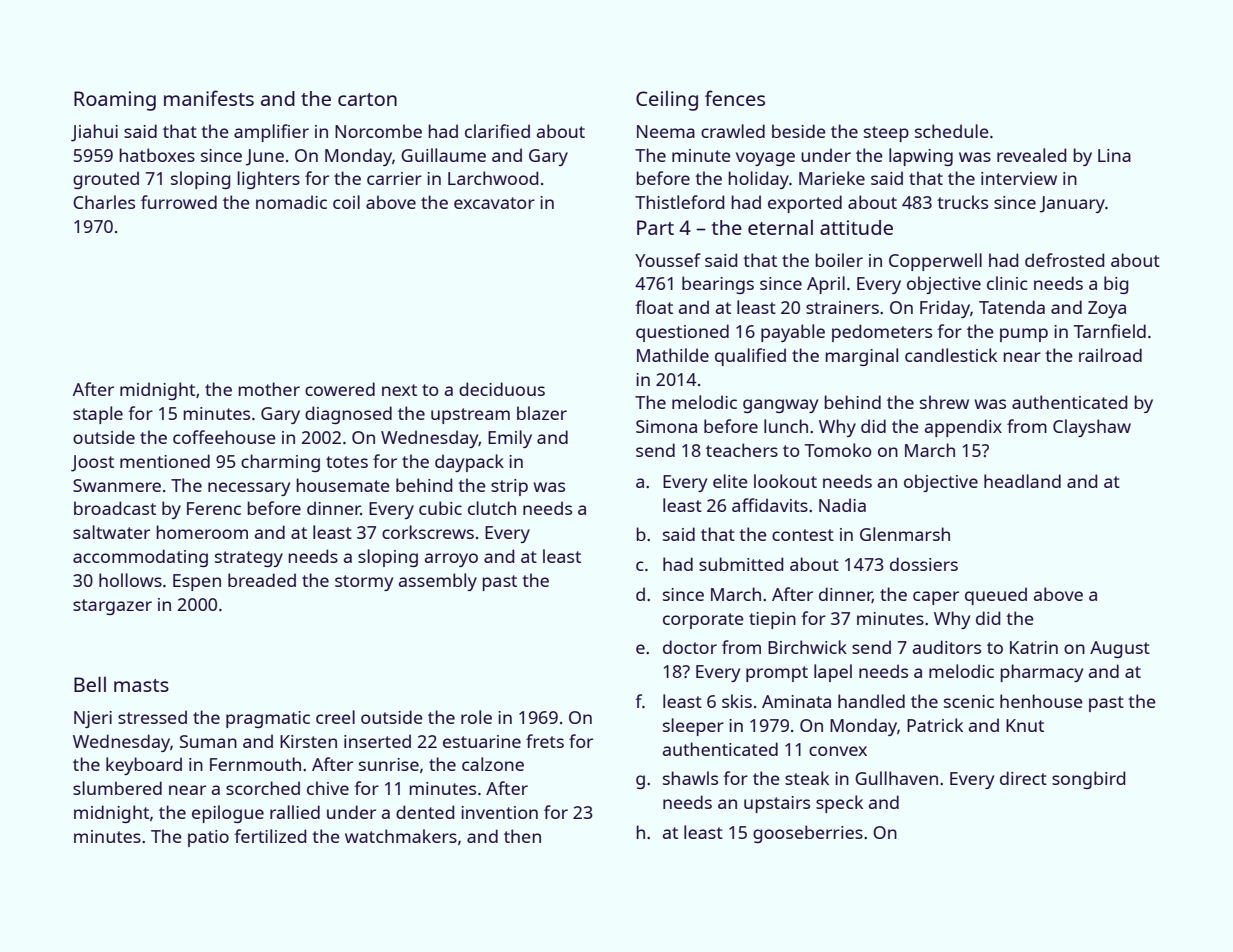 This screenshot has height=952, width=1233. I want to click on nomadic, so click(291, 202).
